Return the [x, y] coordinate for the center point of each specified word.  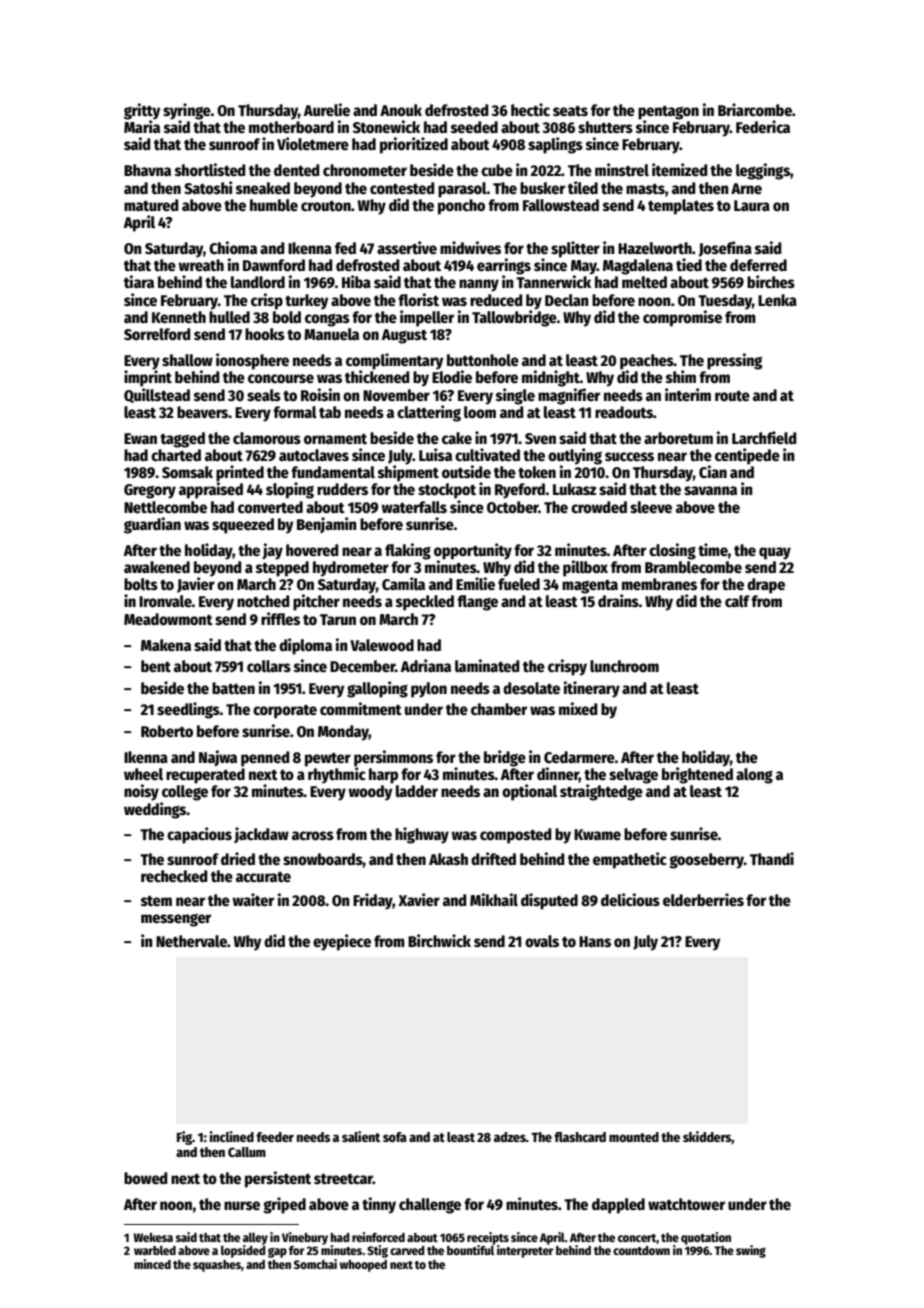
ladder [417, 791]
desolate [531, 688]
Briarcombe [755, 110]
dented [297, 170]
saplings [555, 145]
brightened [697, 775]
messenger [176, 920]
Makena [166, 645]
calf [737, 601]
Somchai [315, 1264]
